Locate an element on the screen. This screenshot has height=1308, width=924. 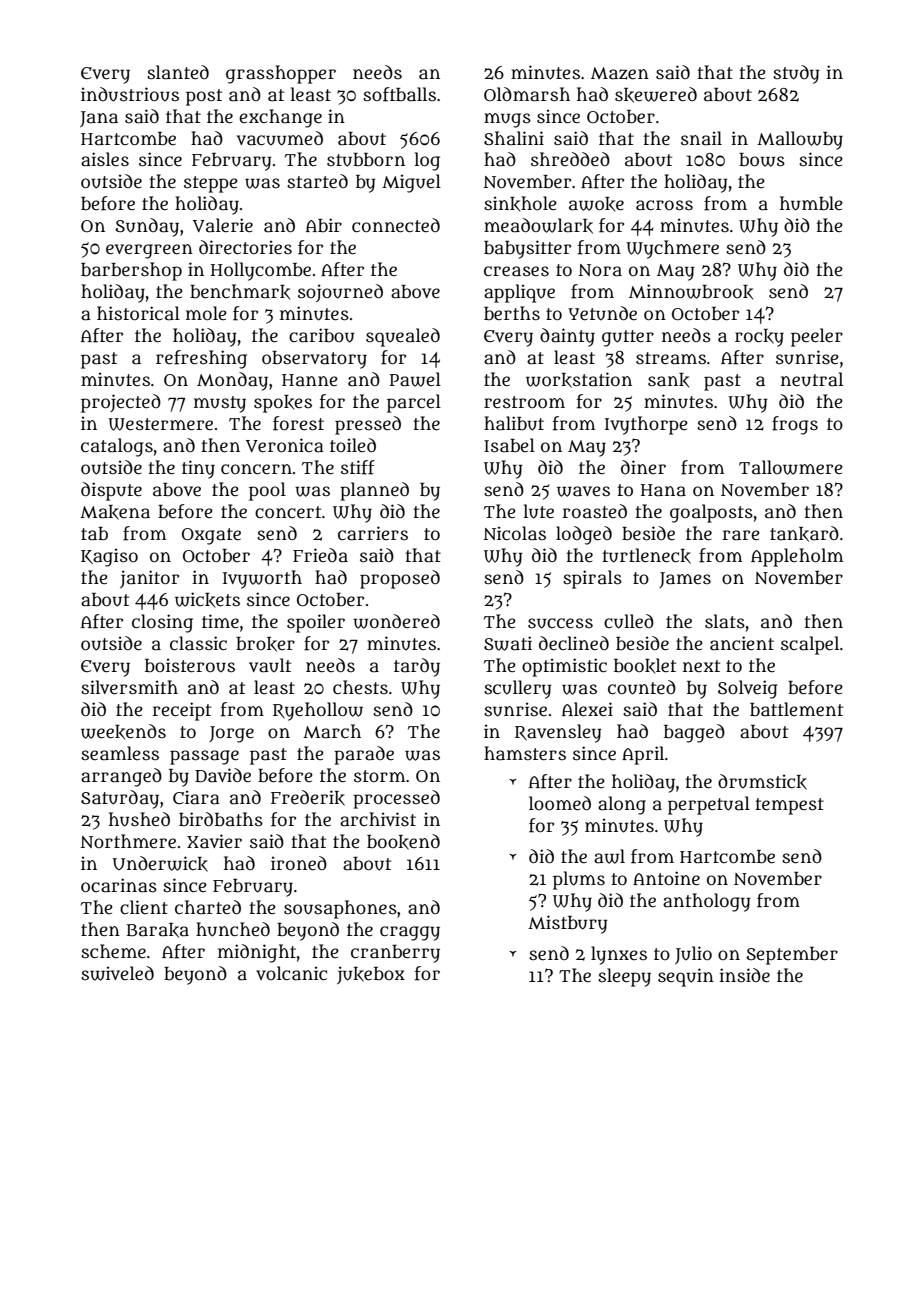
anthology is located at coordinates (706, 902).
